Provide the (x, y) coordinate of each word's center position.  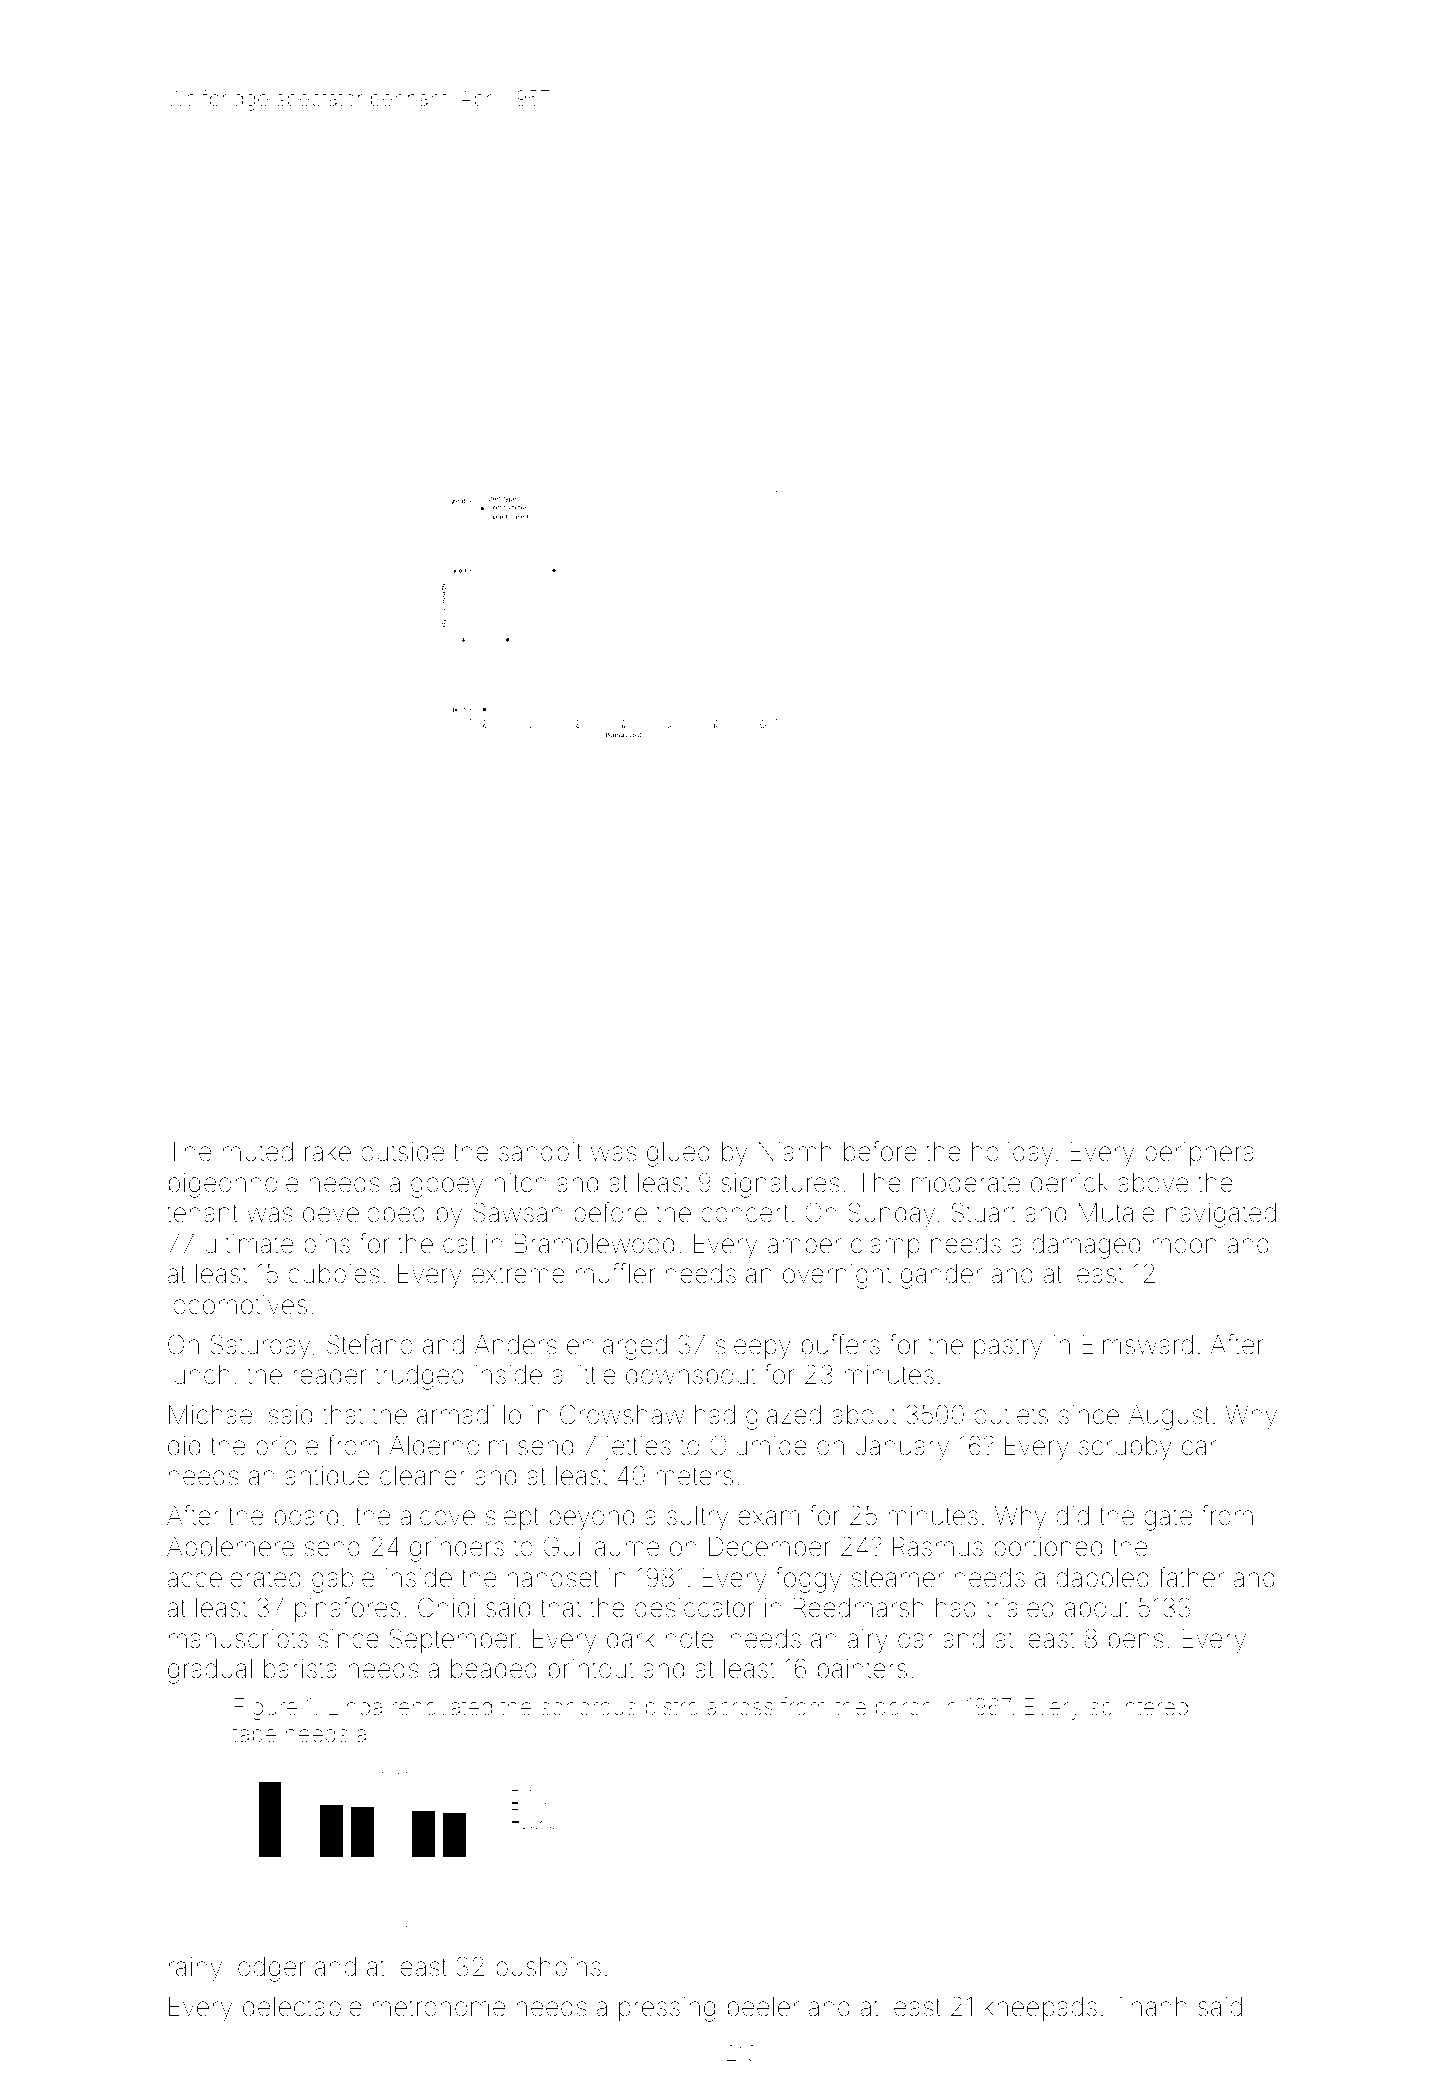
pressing (667, 2009)
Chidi (446, 1607)
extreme (518, 1274)
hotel (692, 1639)
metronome (439, 2007)
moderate (966, 1183)
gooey (447, 1187)
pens (1136, 1643)
